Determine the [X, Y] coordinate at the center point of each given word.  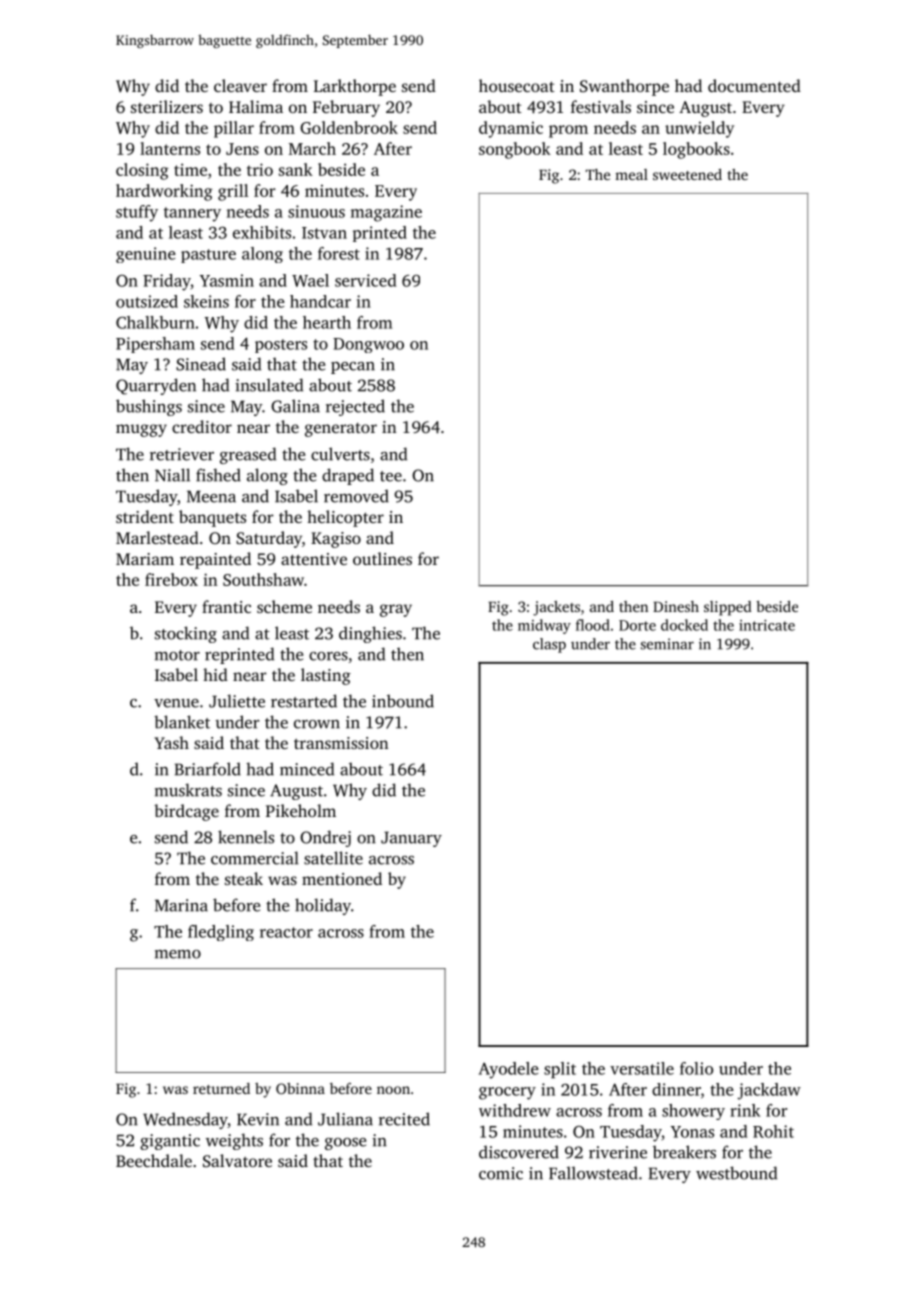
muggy [141, 430]
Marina [181, 905]
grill [233, 192]
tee [391, 476]
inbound [403, 701]
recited [404, 1119]
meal [631, 174]
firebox [171, 579]
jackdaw [769, 1091]
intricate [767, 625]
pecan [353, 368]
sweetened [687, 174]
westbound [736, 1173]
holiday [323, 906]
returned [221, 1088]
